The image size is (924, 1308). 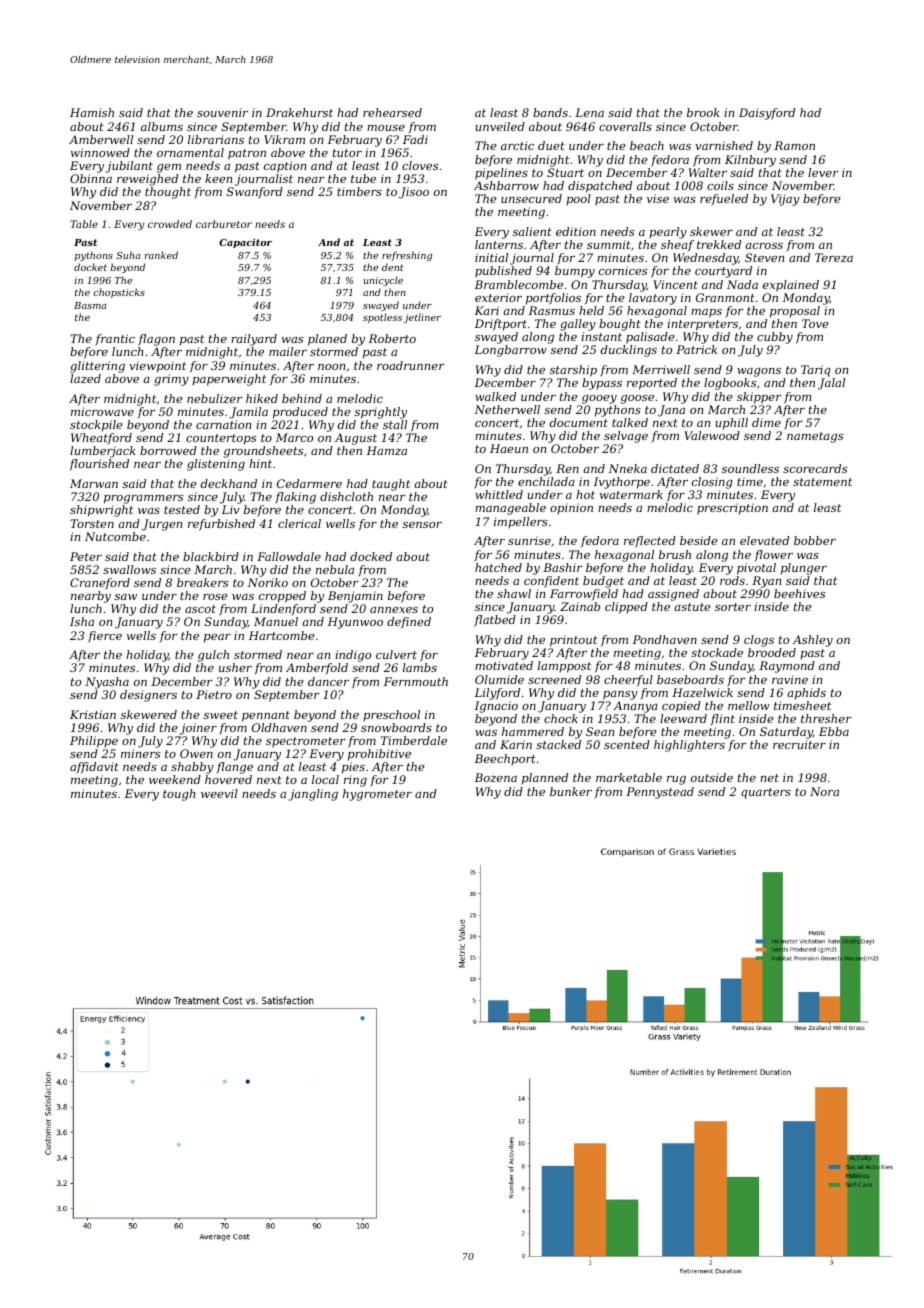 What do you see at coordinates (532, 231) in the page?
I see `salient` at bounding box center [532, 231].
